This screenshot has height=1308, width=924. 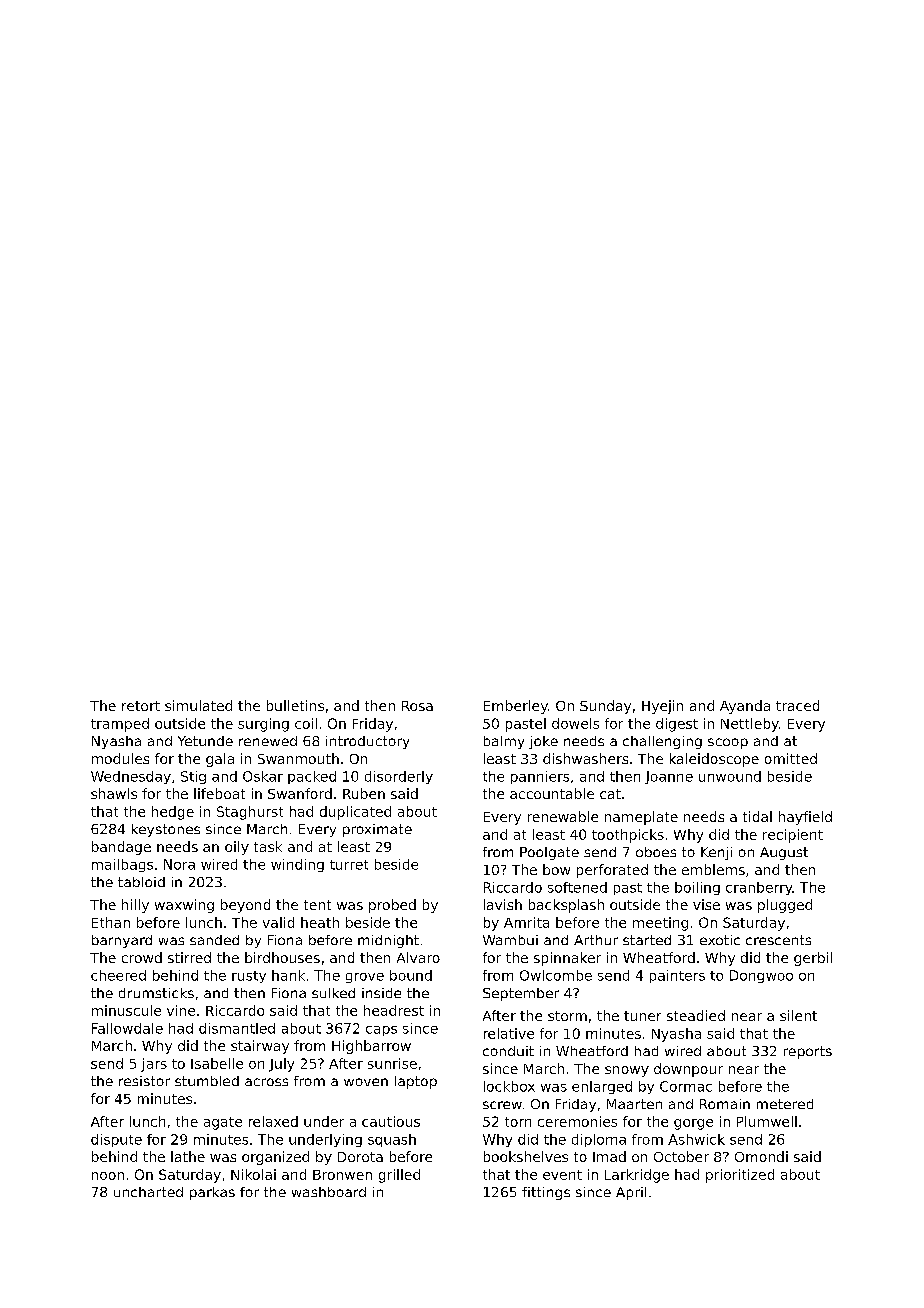 I want to click on meeting, so click(x=660, y=924).
